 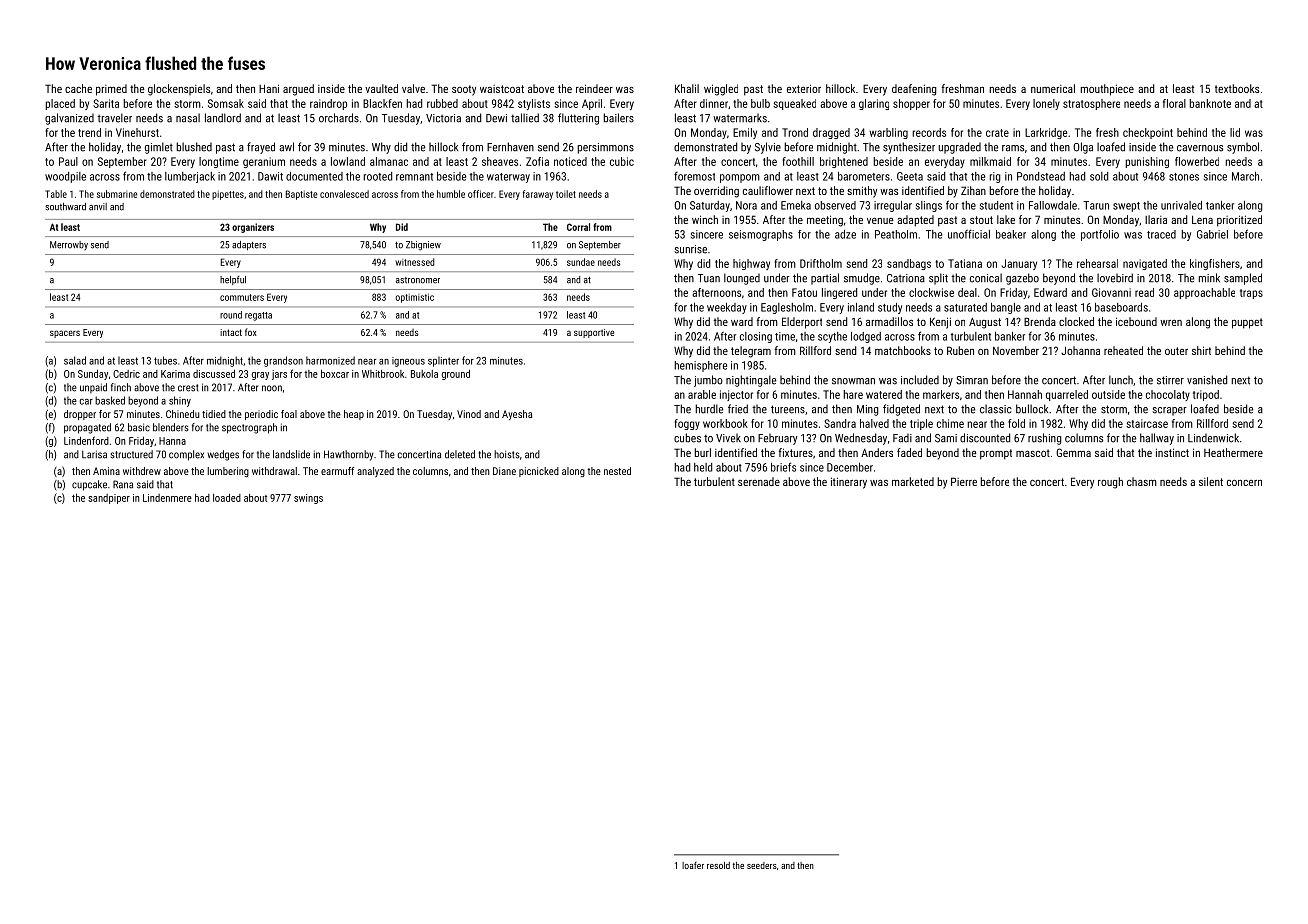 I want to click on Pierre, so click(x=964, y=481).
